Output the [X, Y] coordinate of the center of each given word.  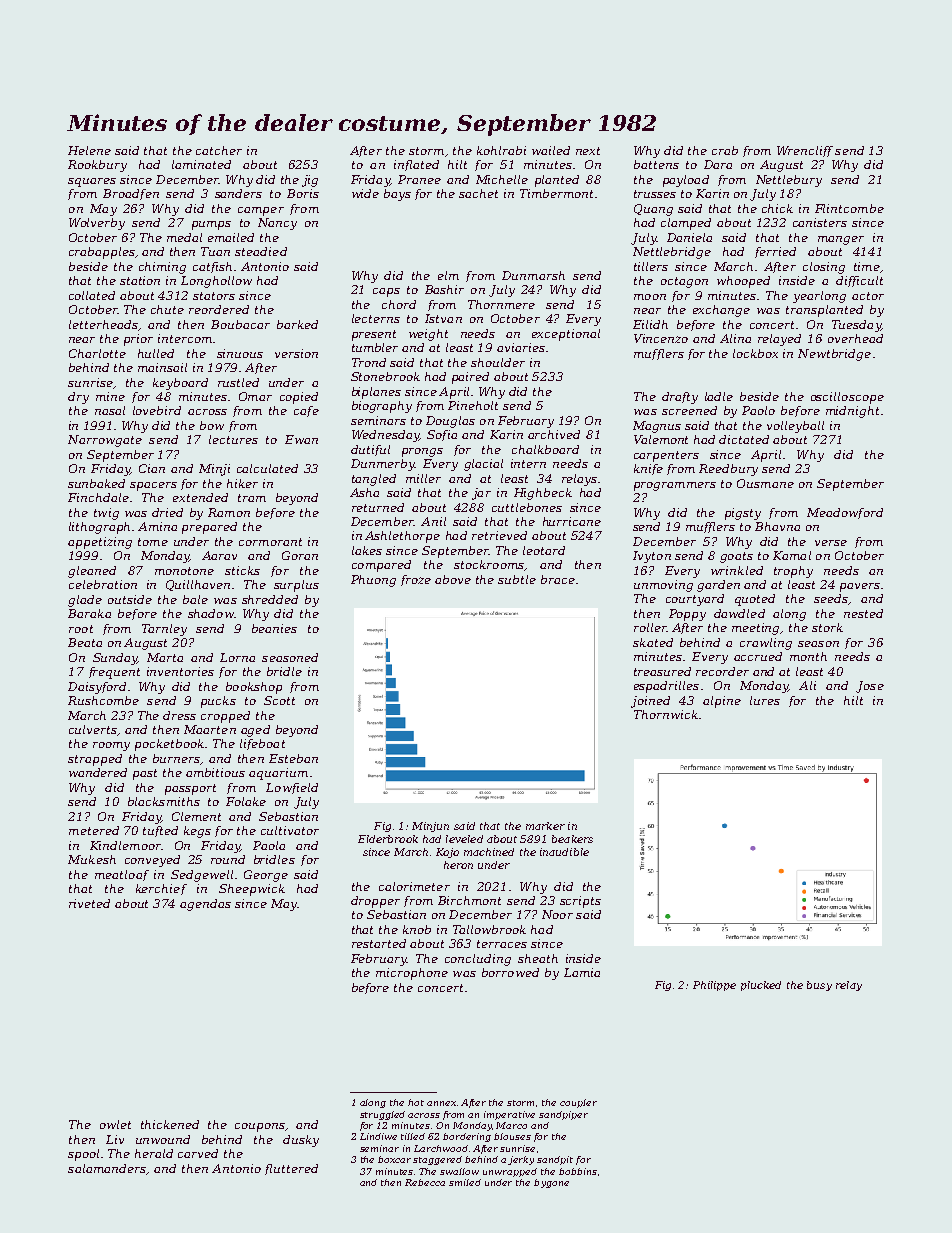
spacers [153, 486]
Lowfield [292, 788]
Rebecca [425, 1182]
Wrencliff [805, 151]
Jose [870, 687]
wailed [551, 150]
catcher [219, 150]
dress [179, 715]
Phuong [373, 581]
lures [765, 700]
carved [198, 1153]
